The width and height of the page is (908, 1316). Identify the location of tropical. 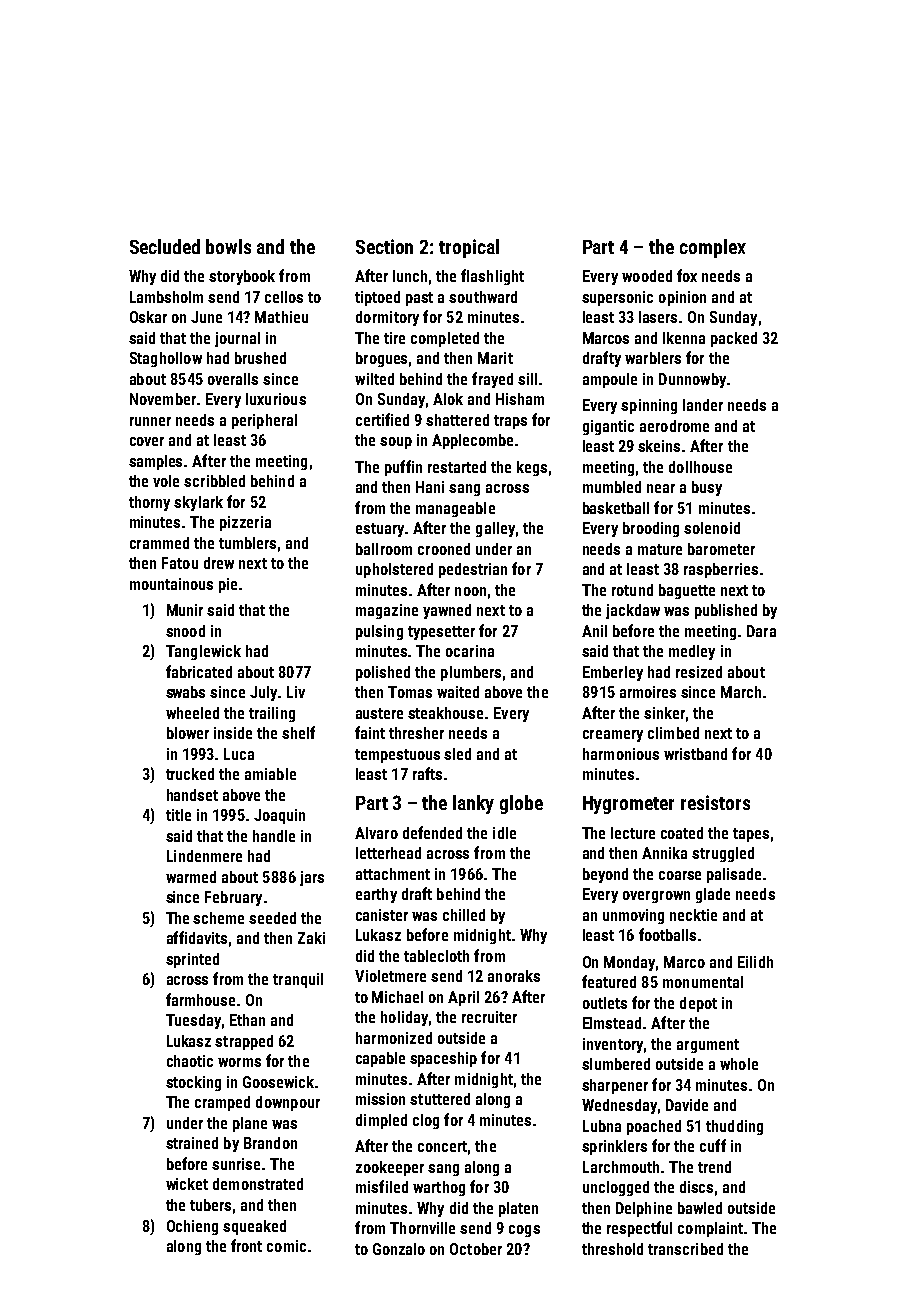
(469, 248).
